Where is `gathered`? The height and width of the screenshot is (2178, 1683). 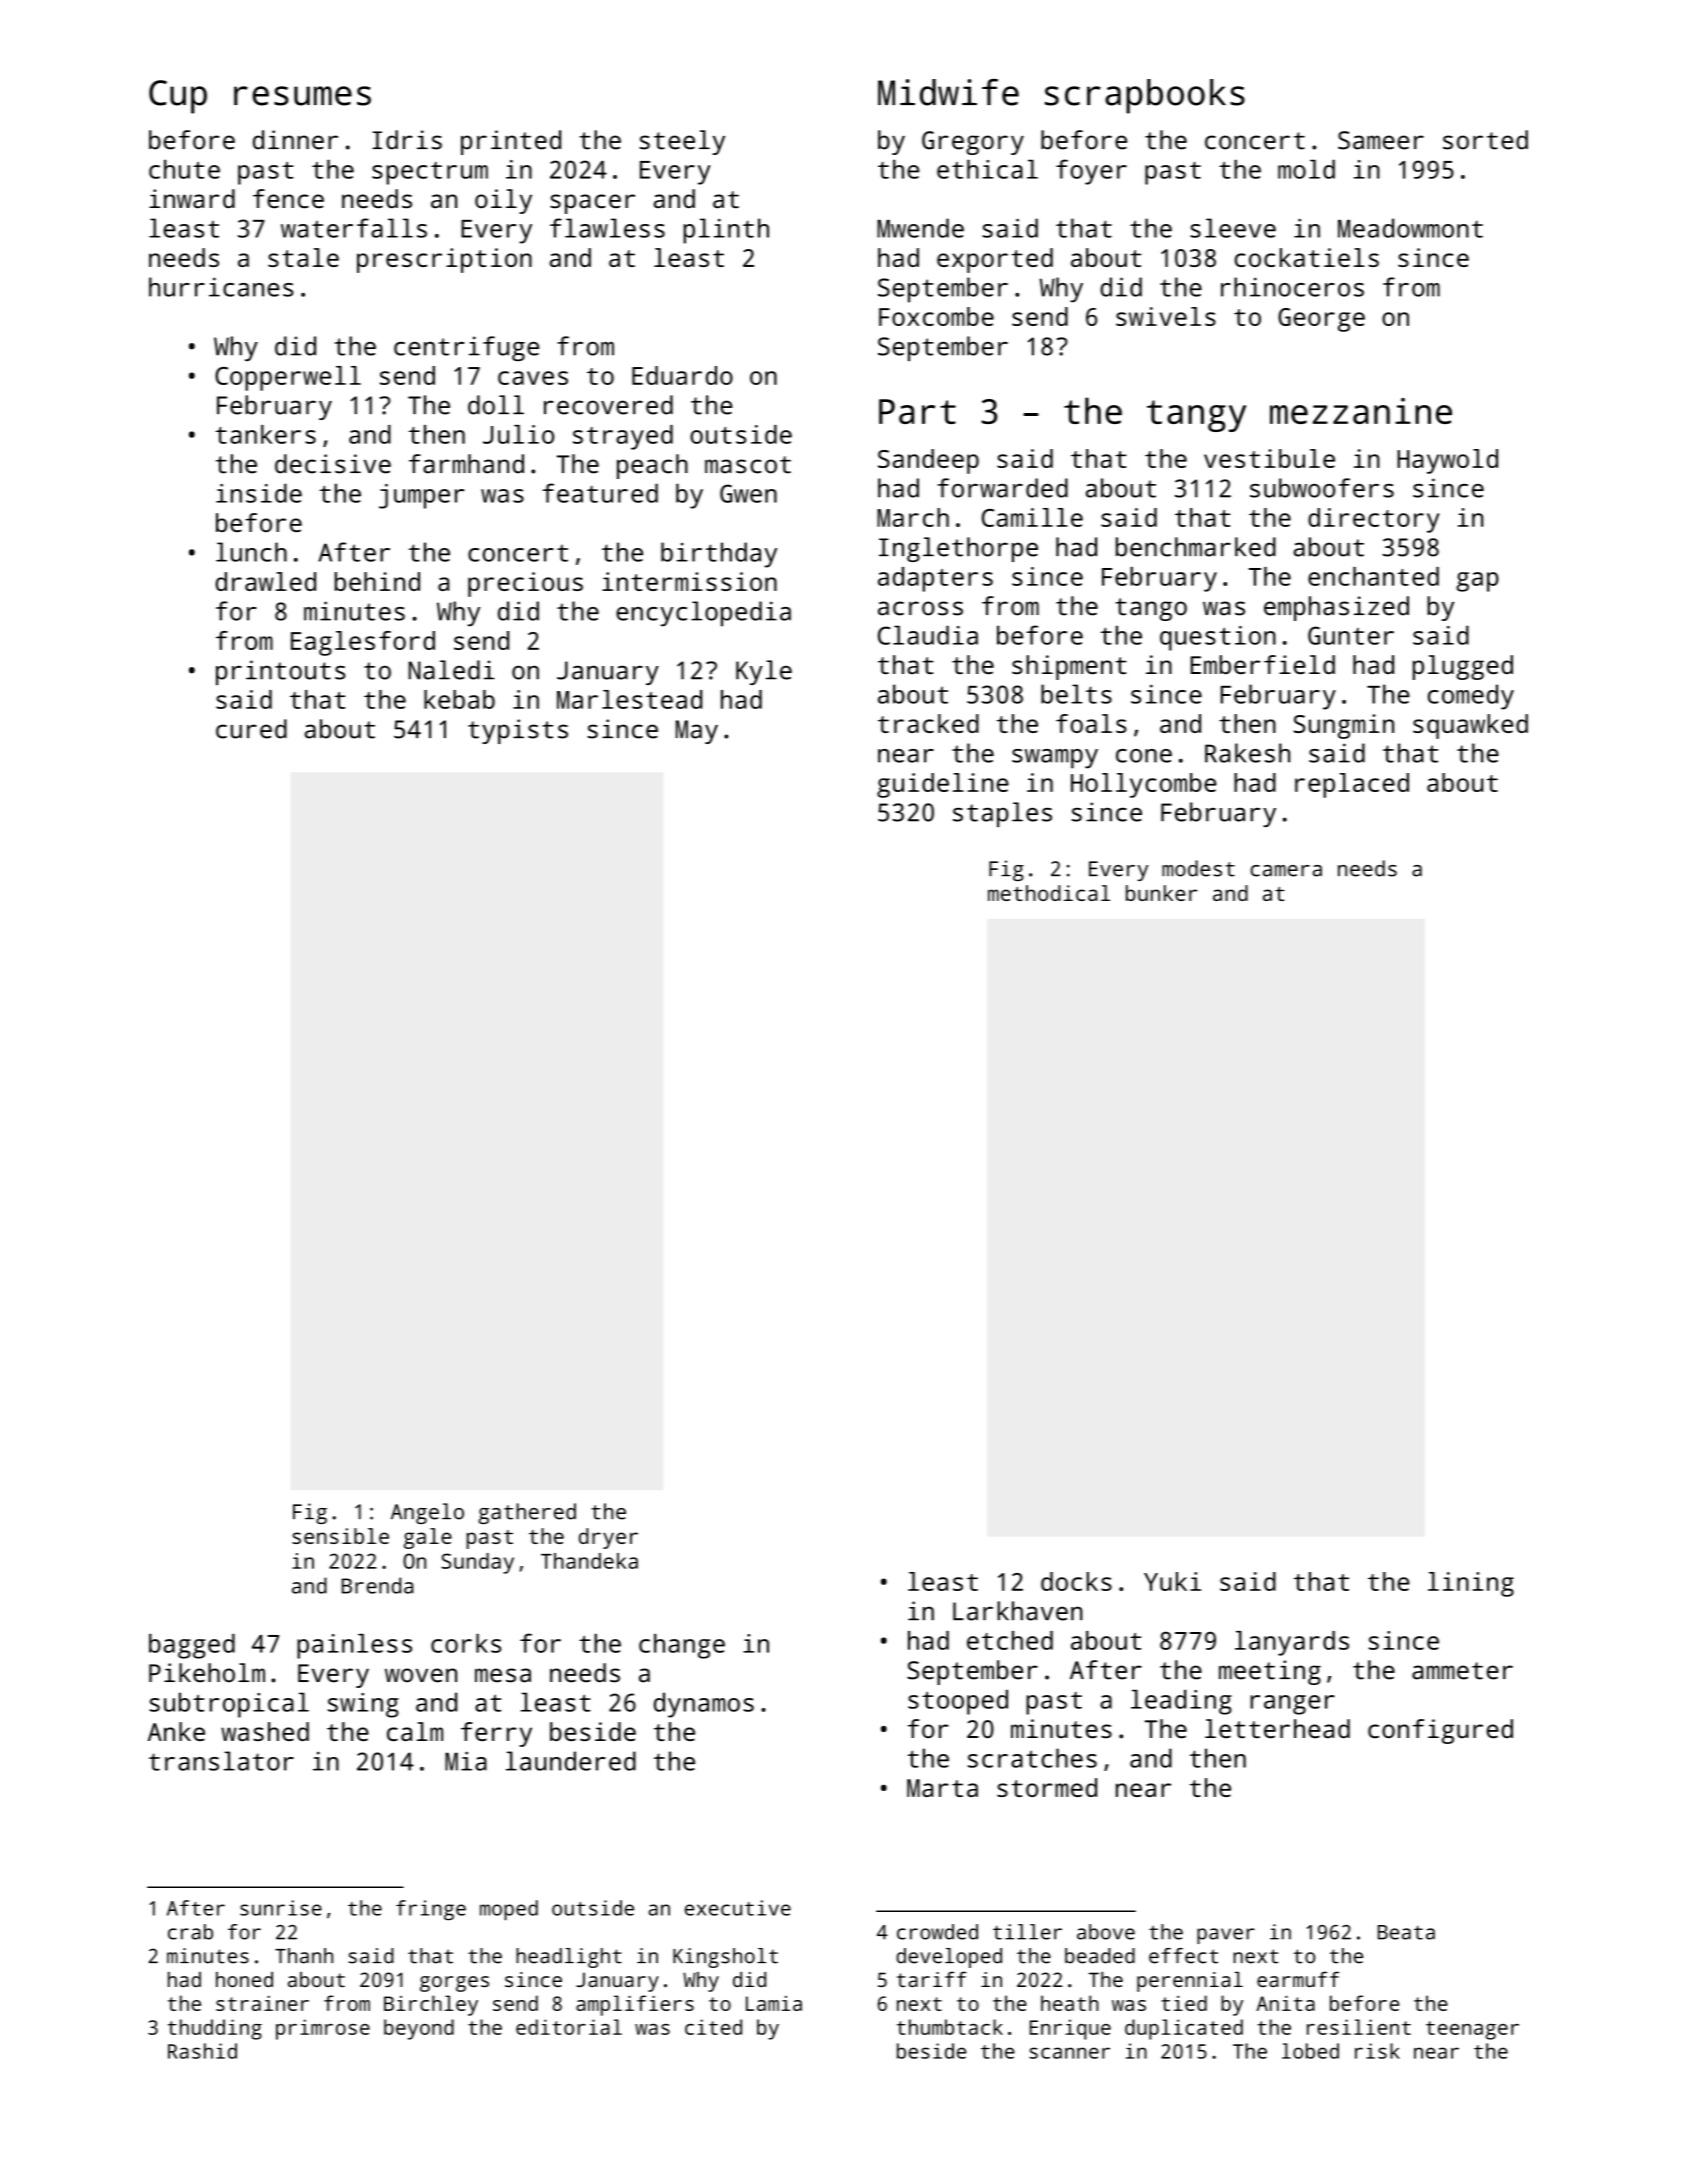 gathered is located at coordinates (527, 1513).
